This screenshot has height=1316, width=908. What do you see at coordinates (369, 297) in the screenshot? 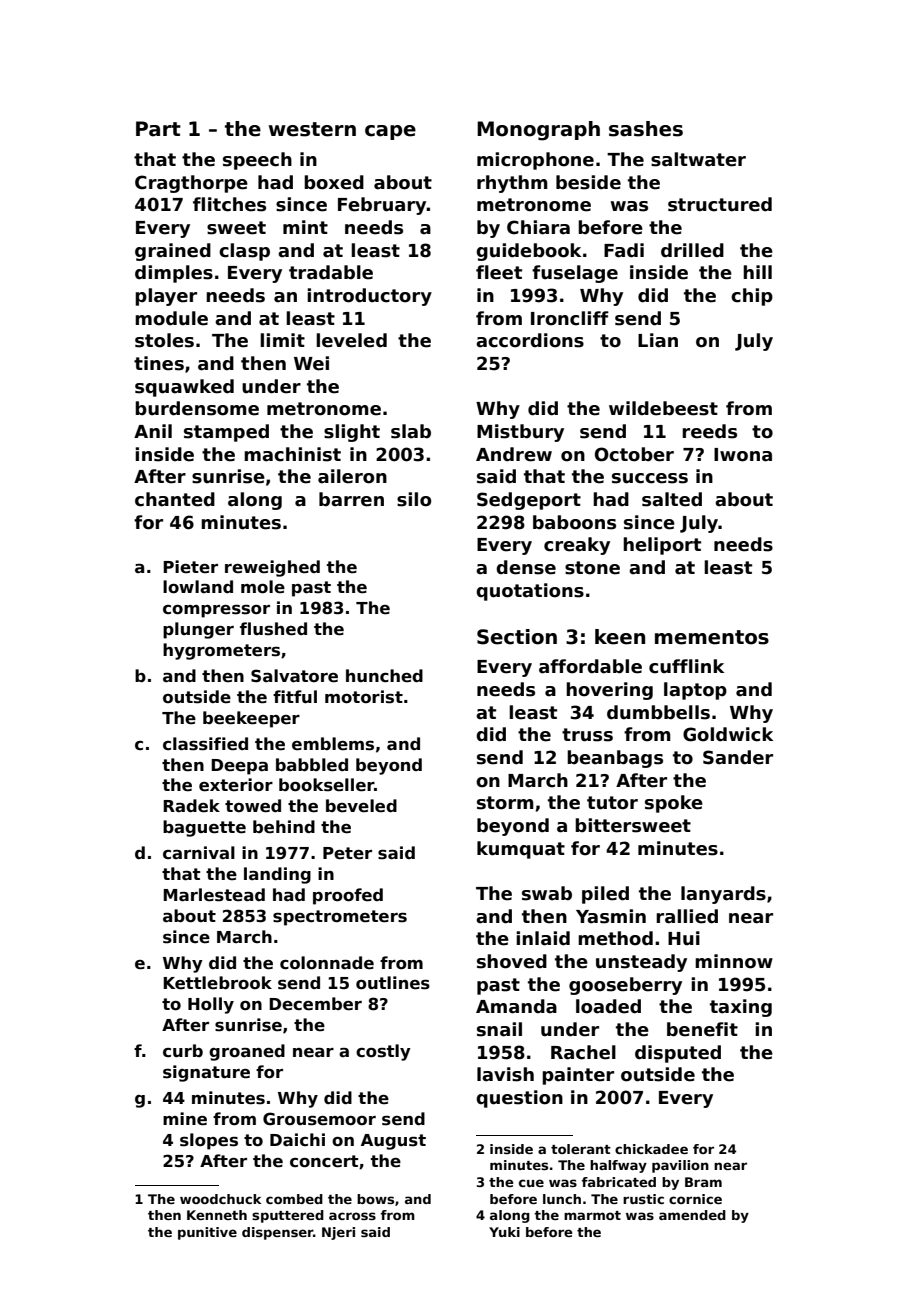
I see `introductory` at bounding box center [369, 297].
